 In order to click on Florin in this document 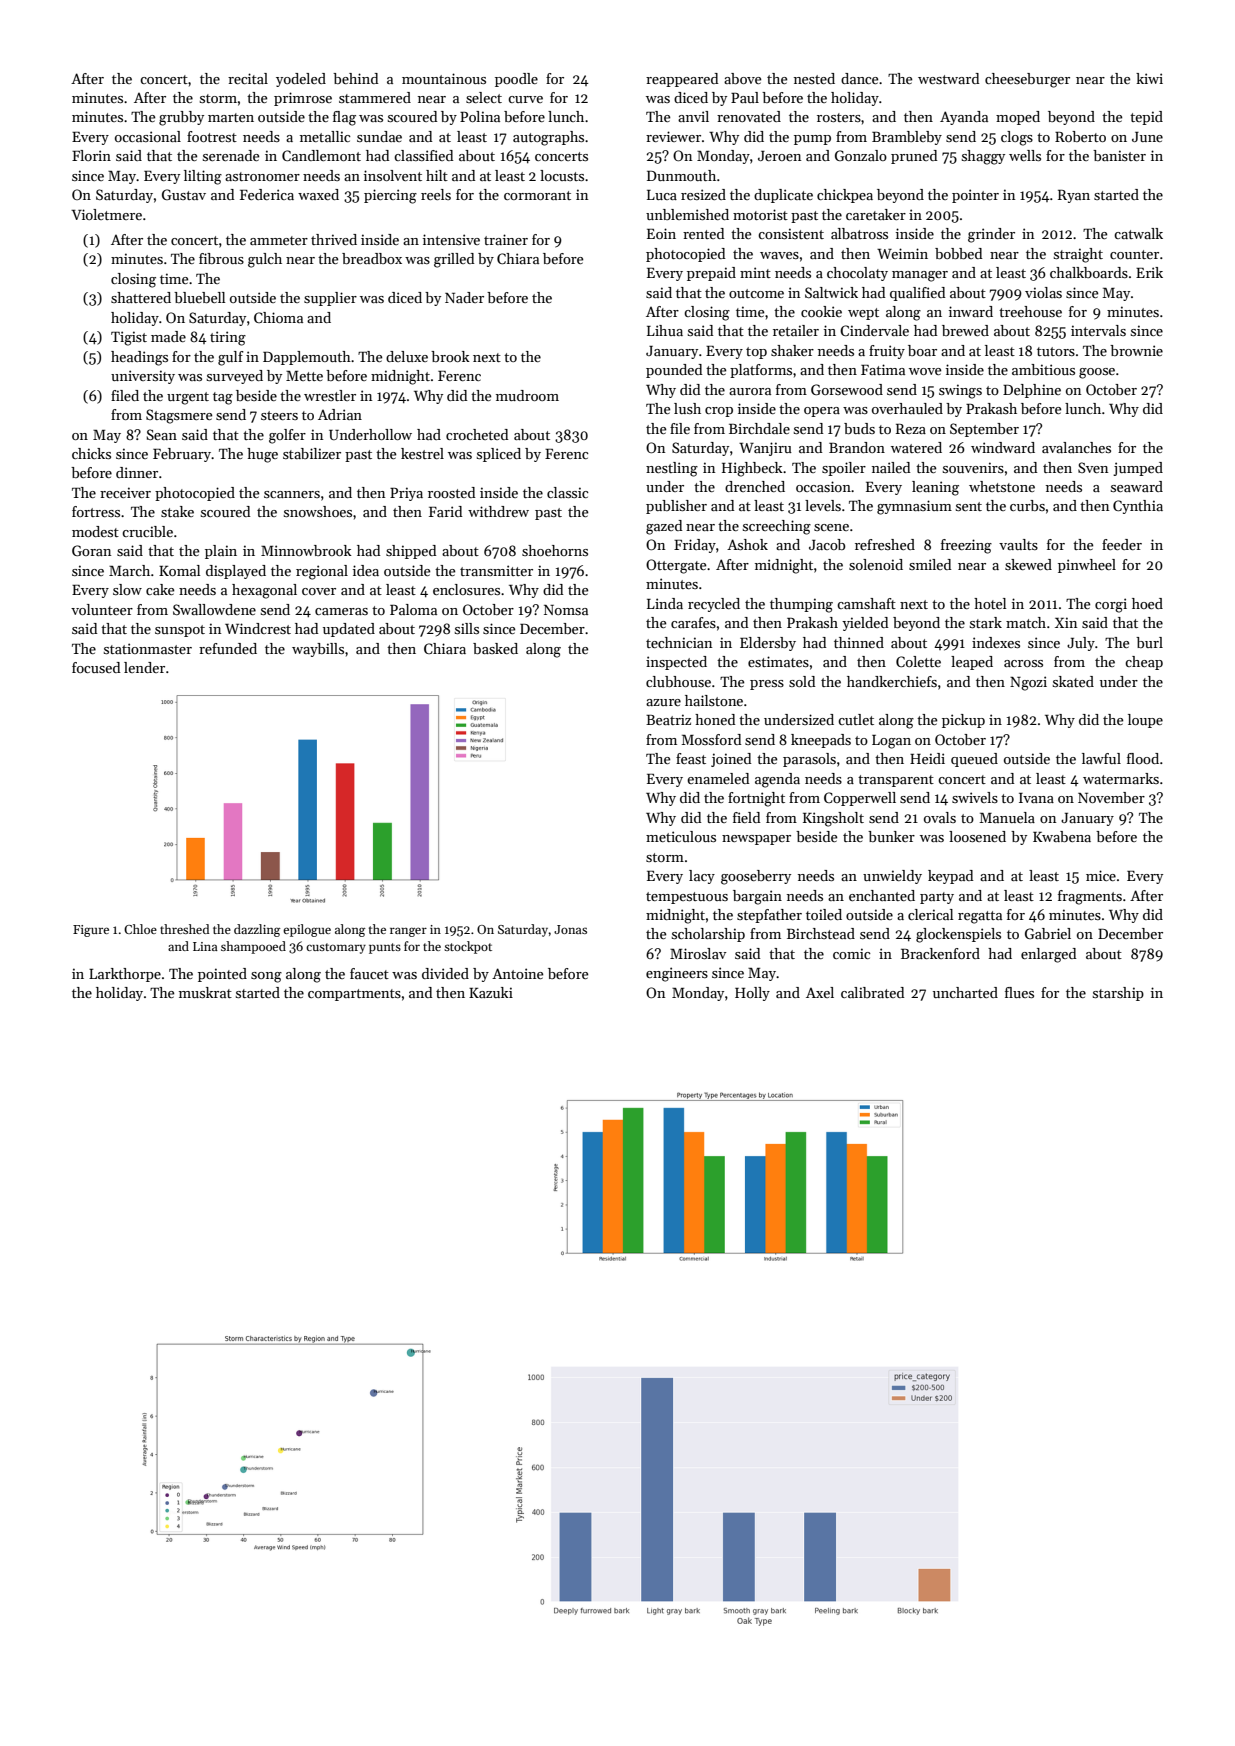, I will do `click(91, 155)`.
